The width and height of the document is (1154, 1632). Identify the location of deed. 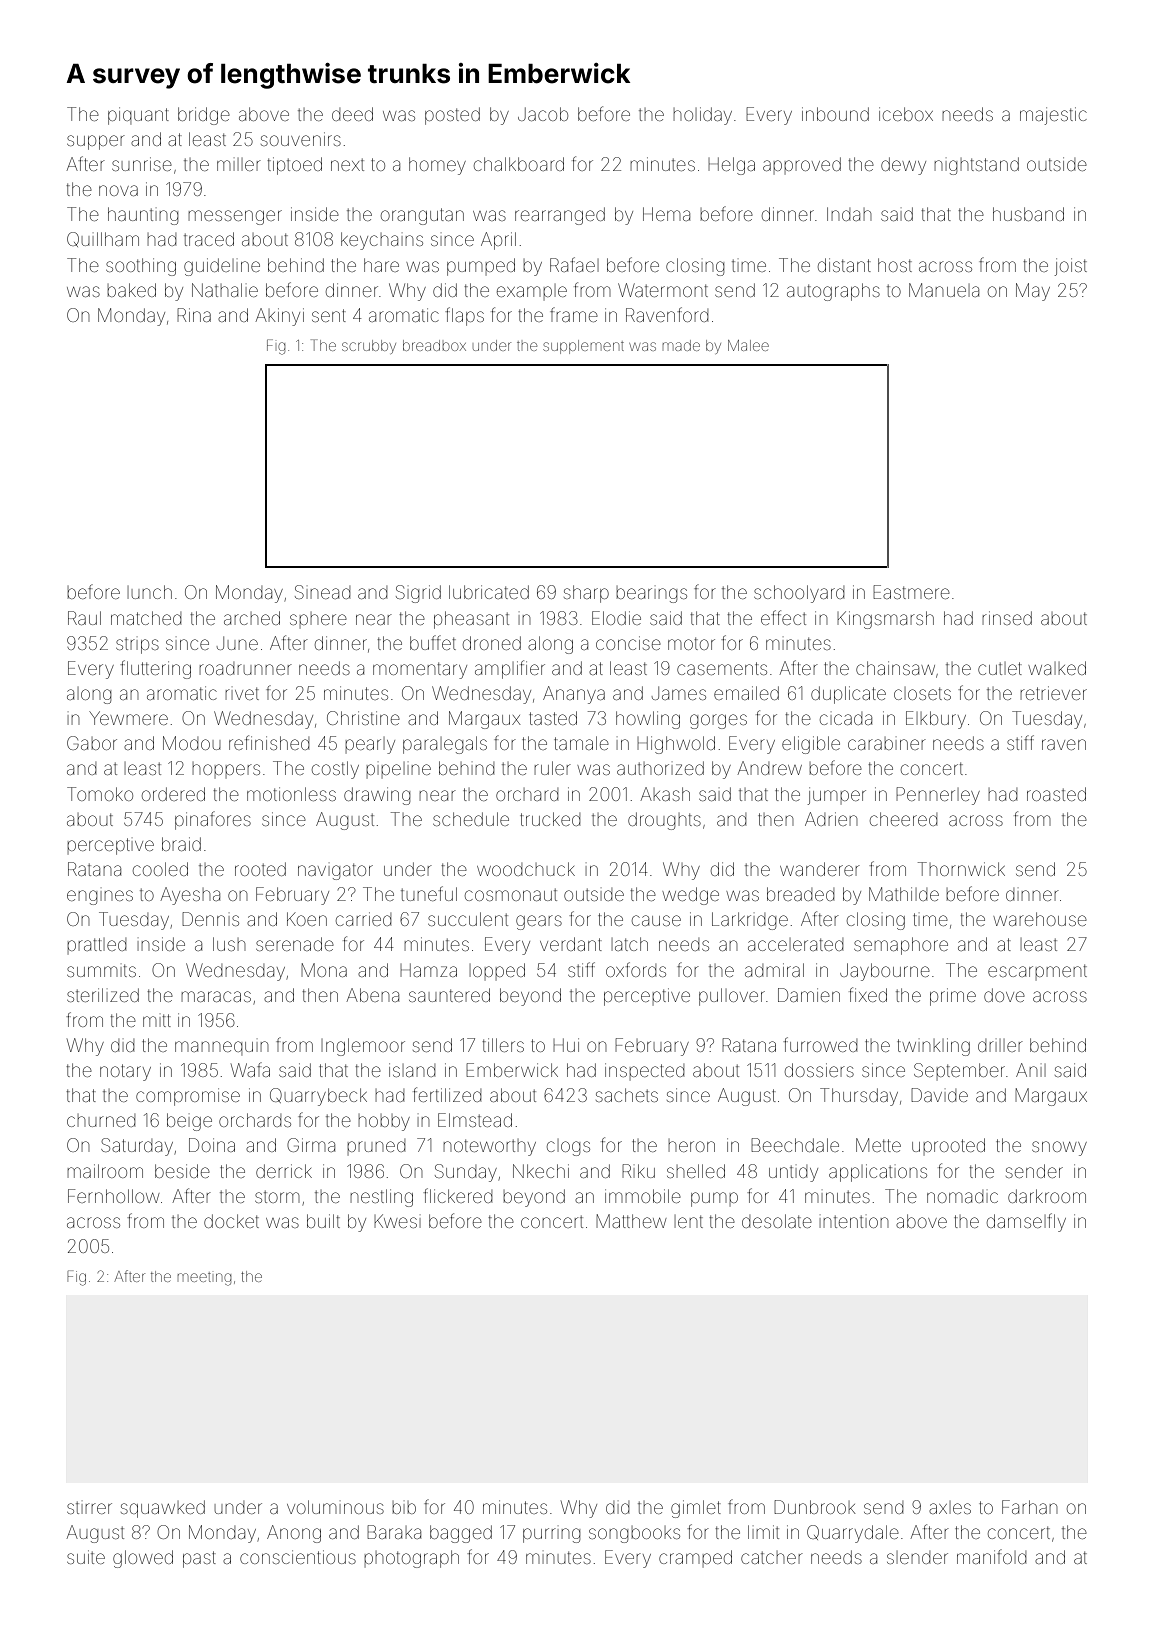
(352, 114).
